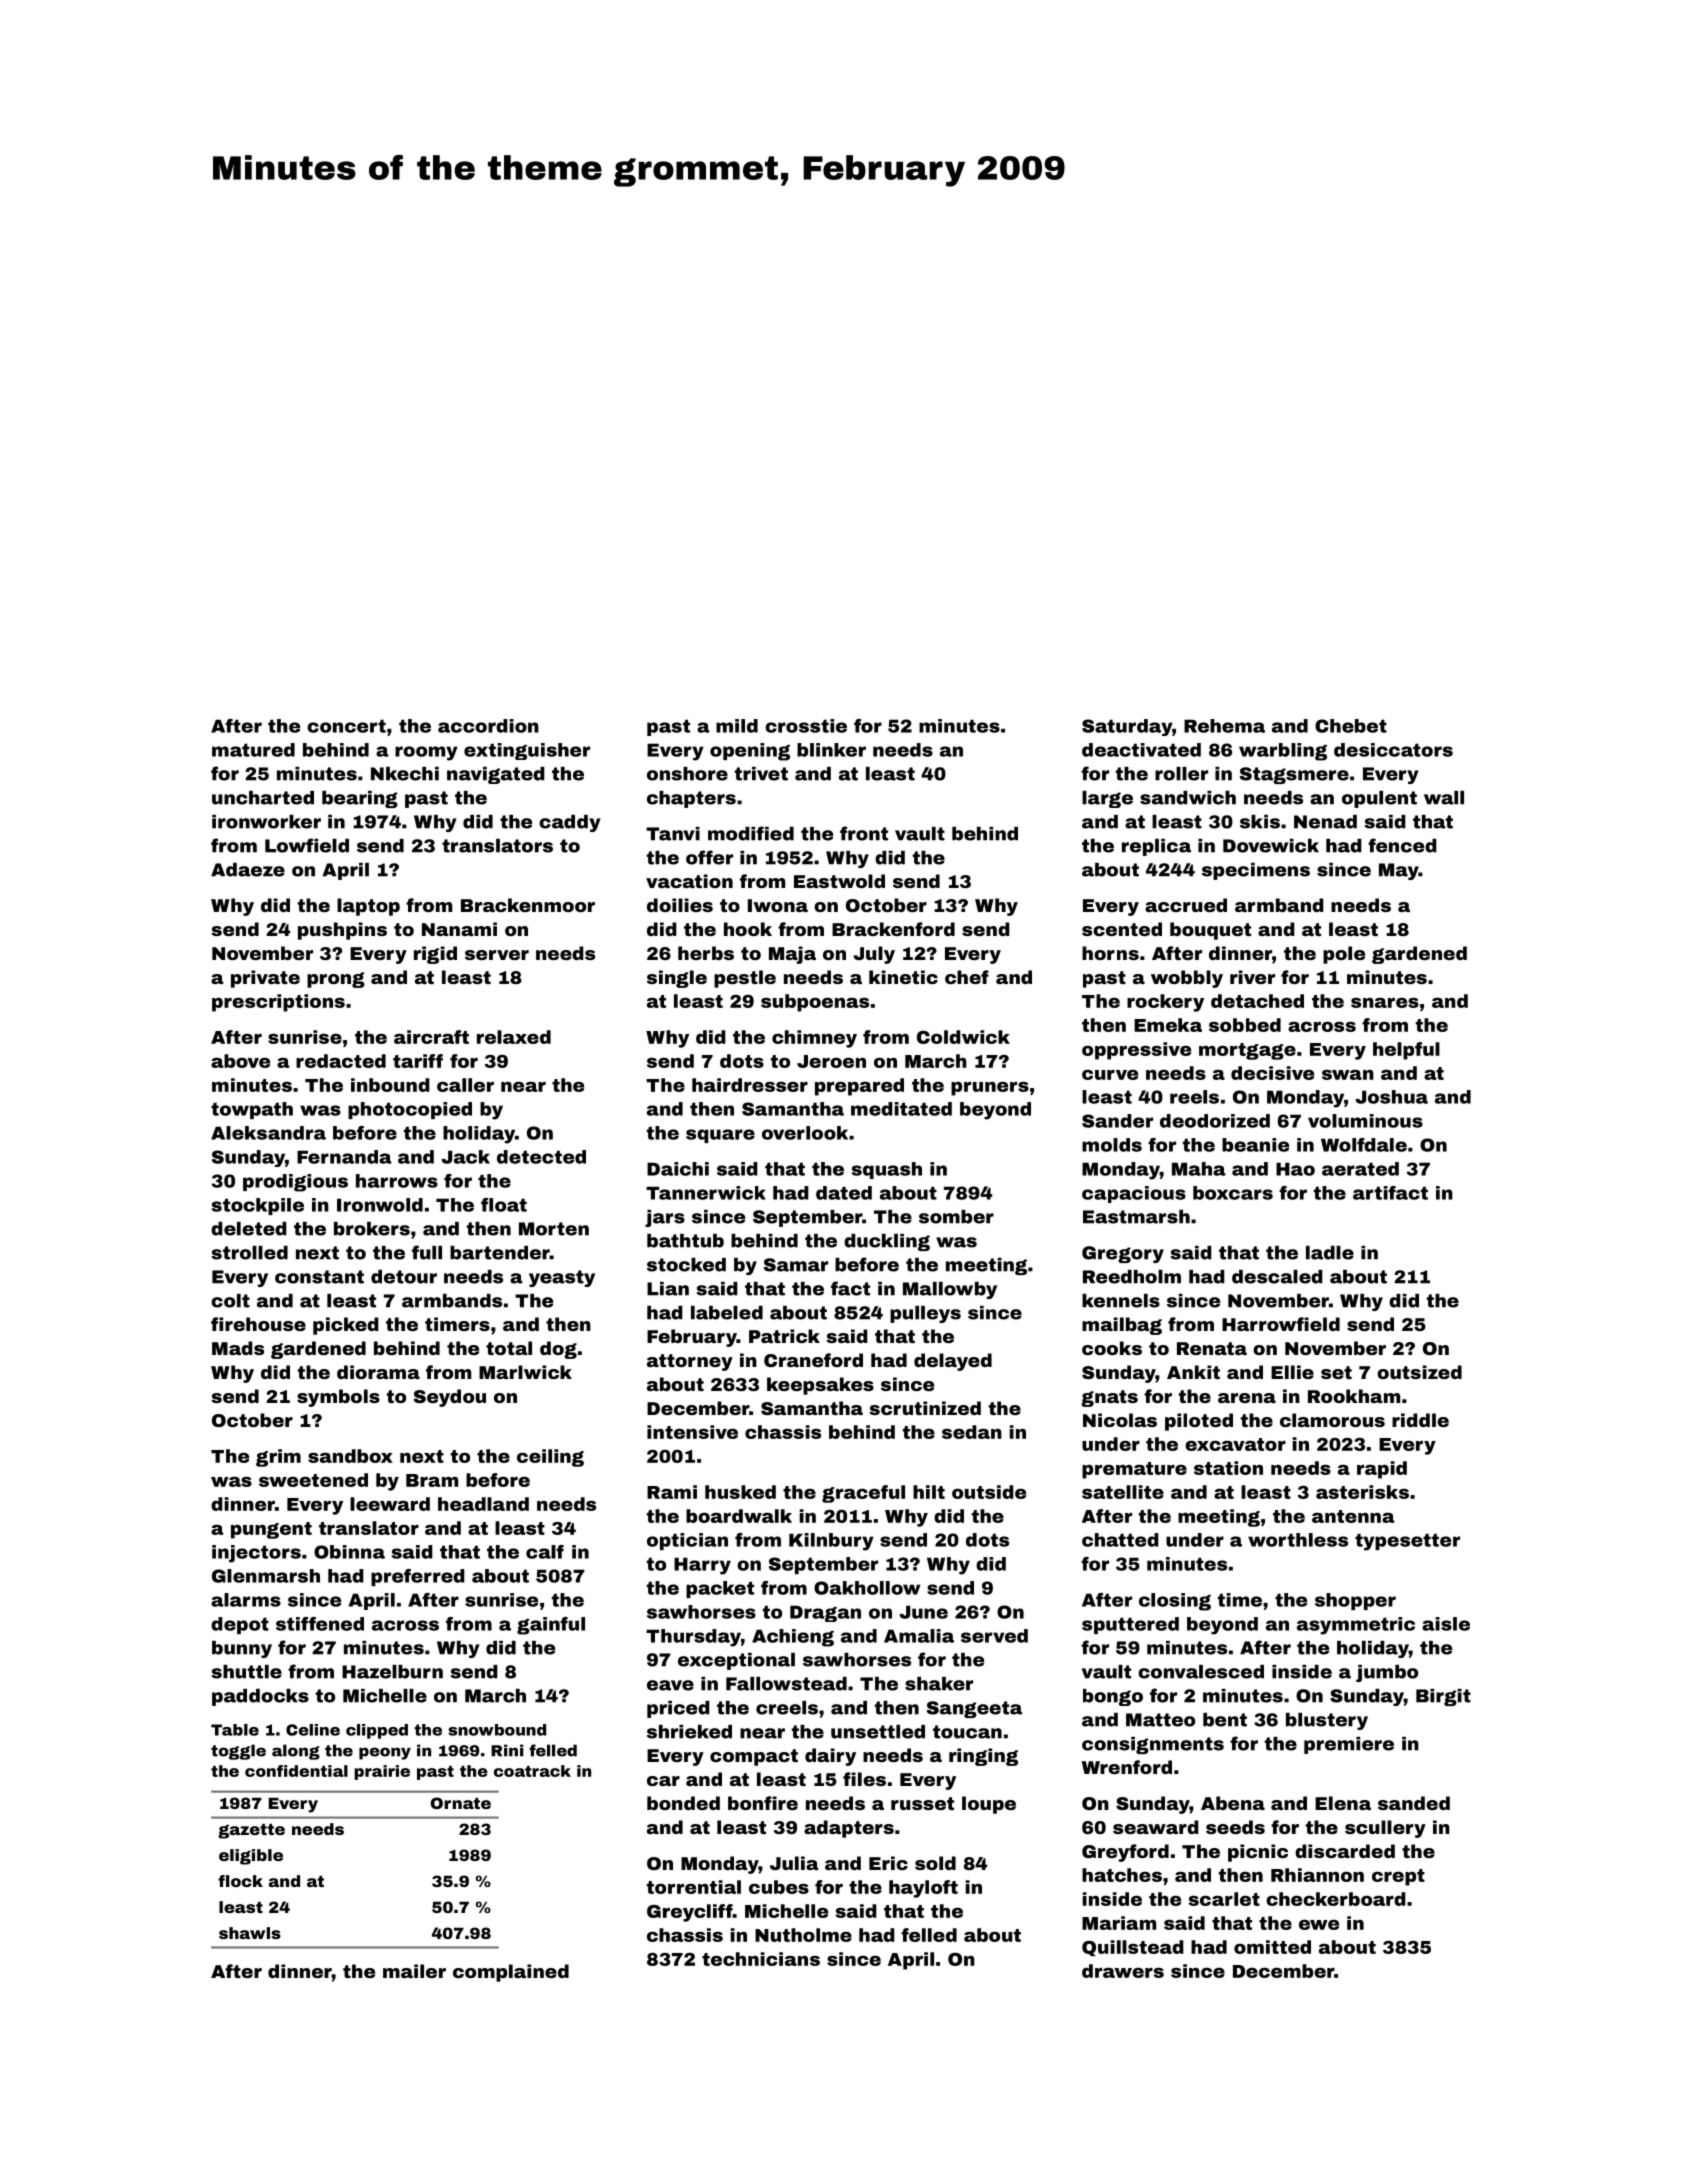 Image resolution: width=1683 pixels, height=2178 pixels. What do you see at coordinates (673, 834) in the page?
I see `Tanvi` at bounding box center [673, 834].
